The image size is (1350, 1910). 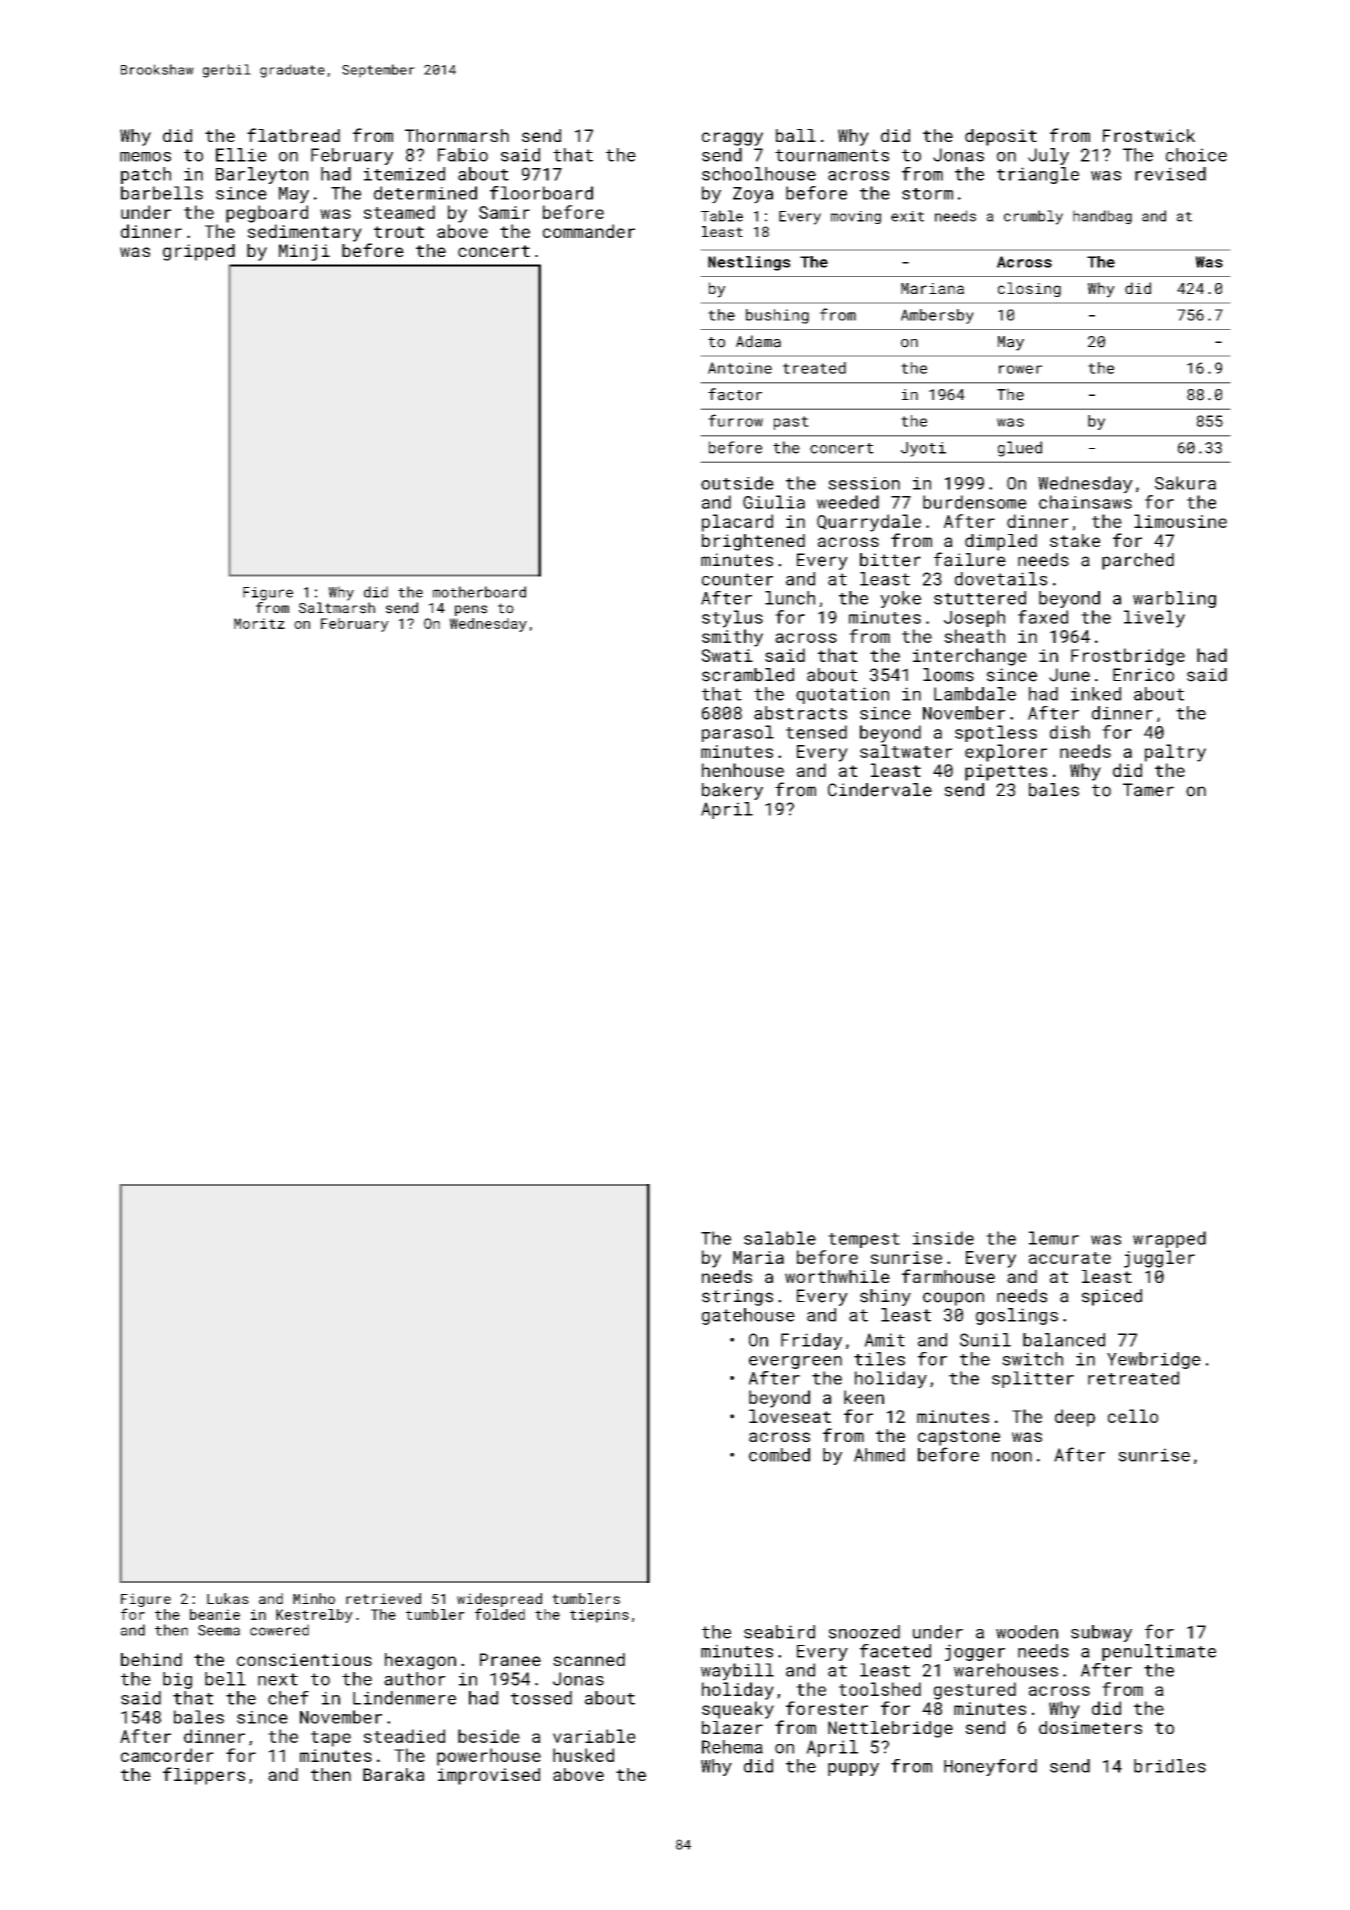 What do you see at coordinates (1159, 1652) in the document?
I see `penultimate` at bounding box center [1159, 1652].
